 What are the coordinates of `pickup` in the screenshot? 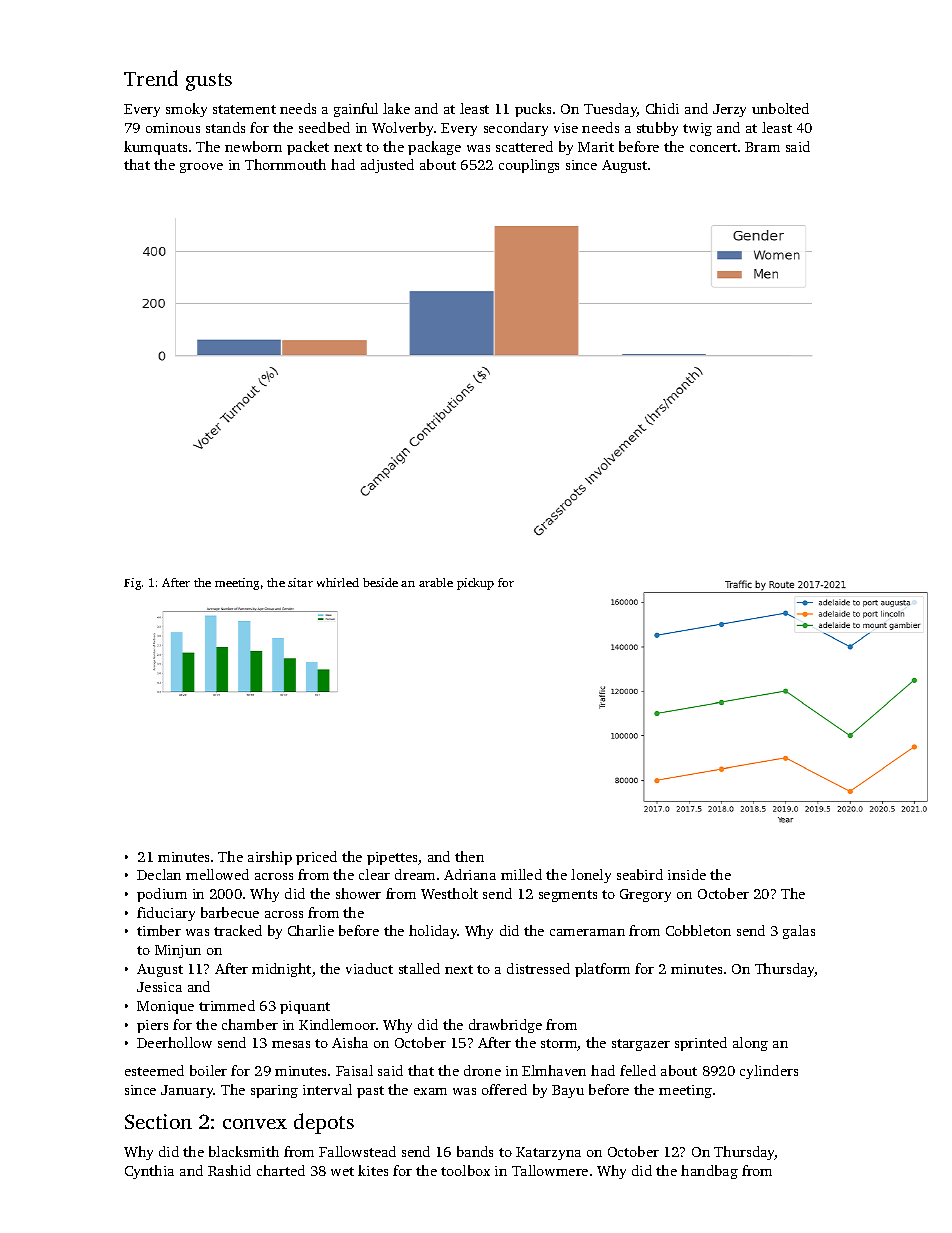 It's located at (475, 584).
